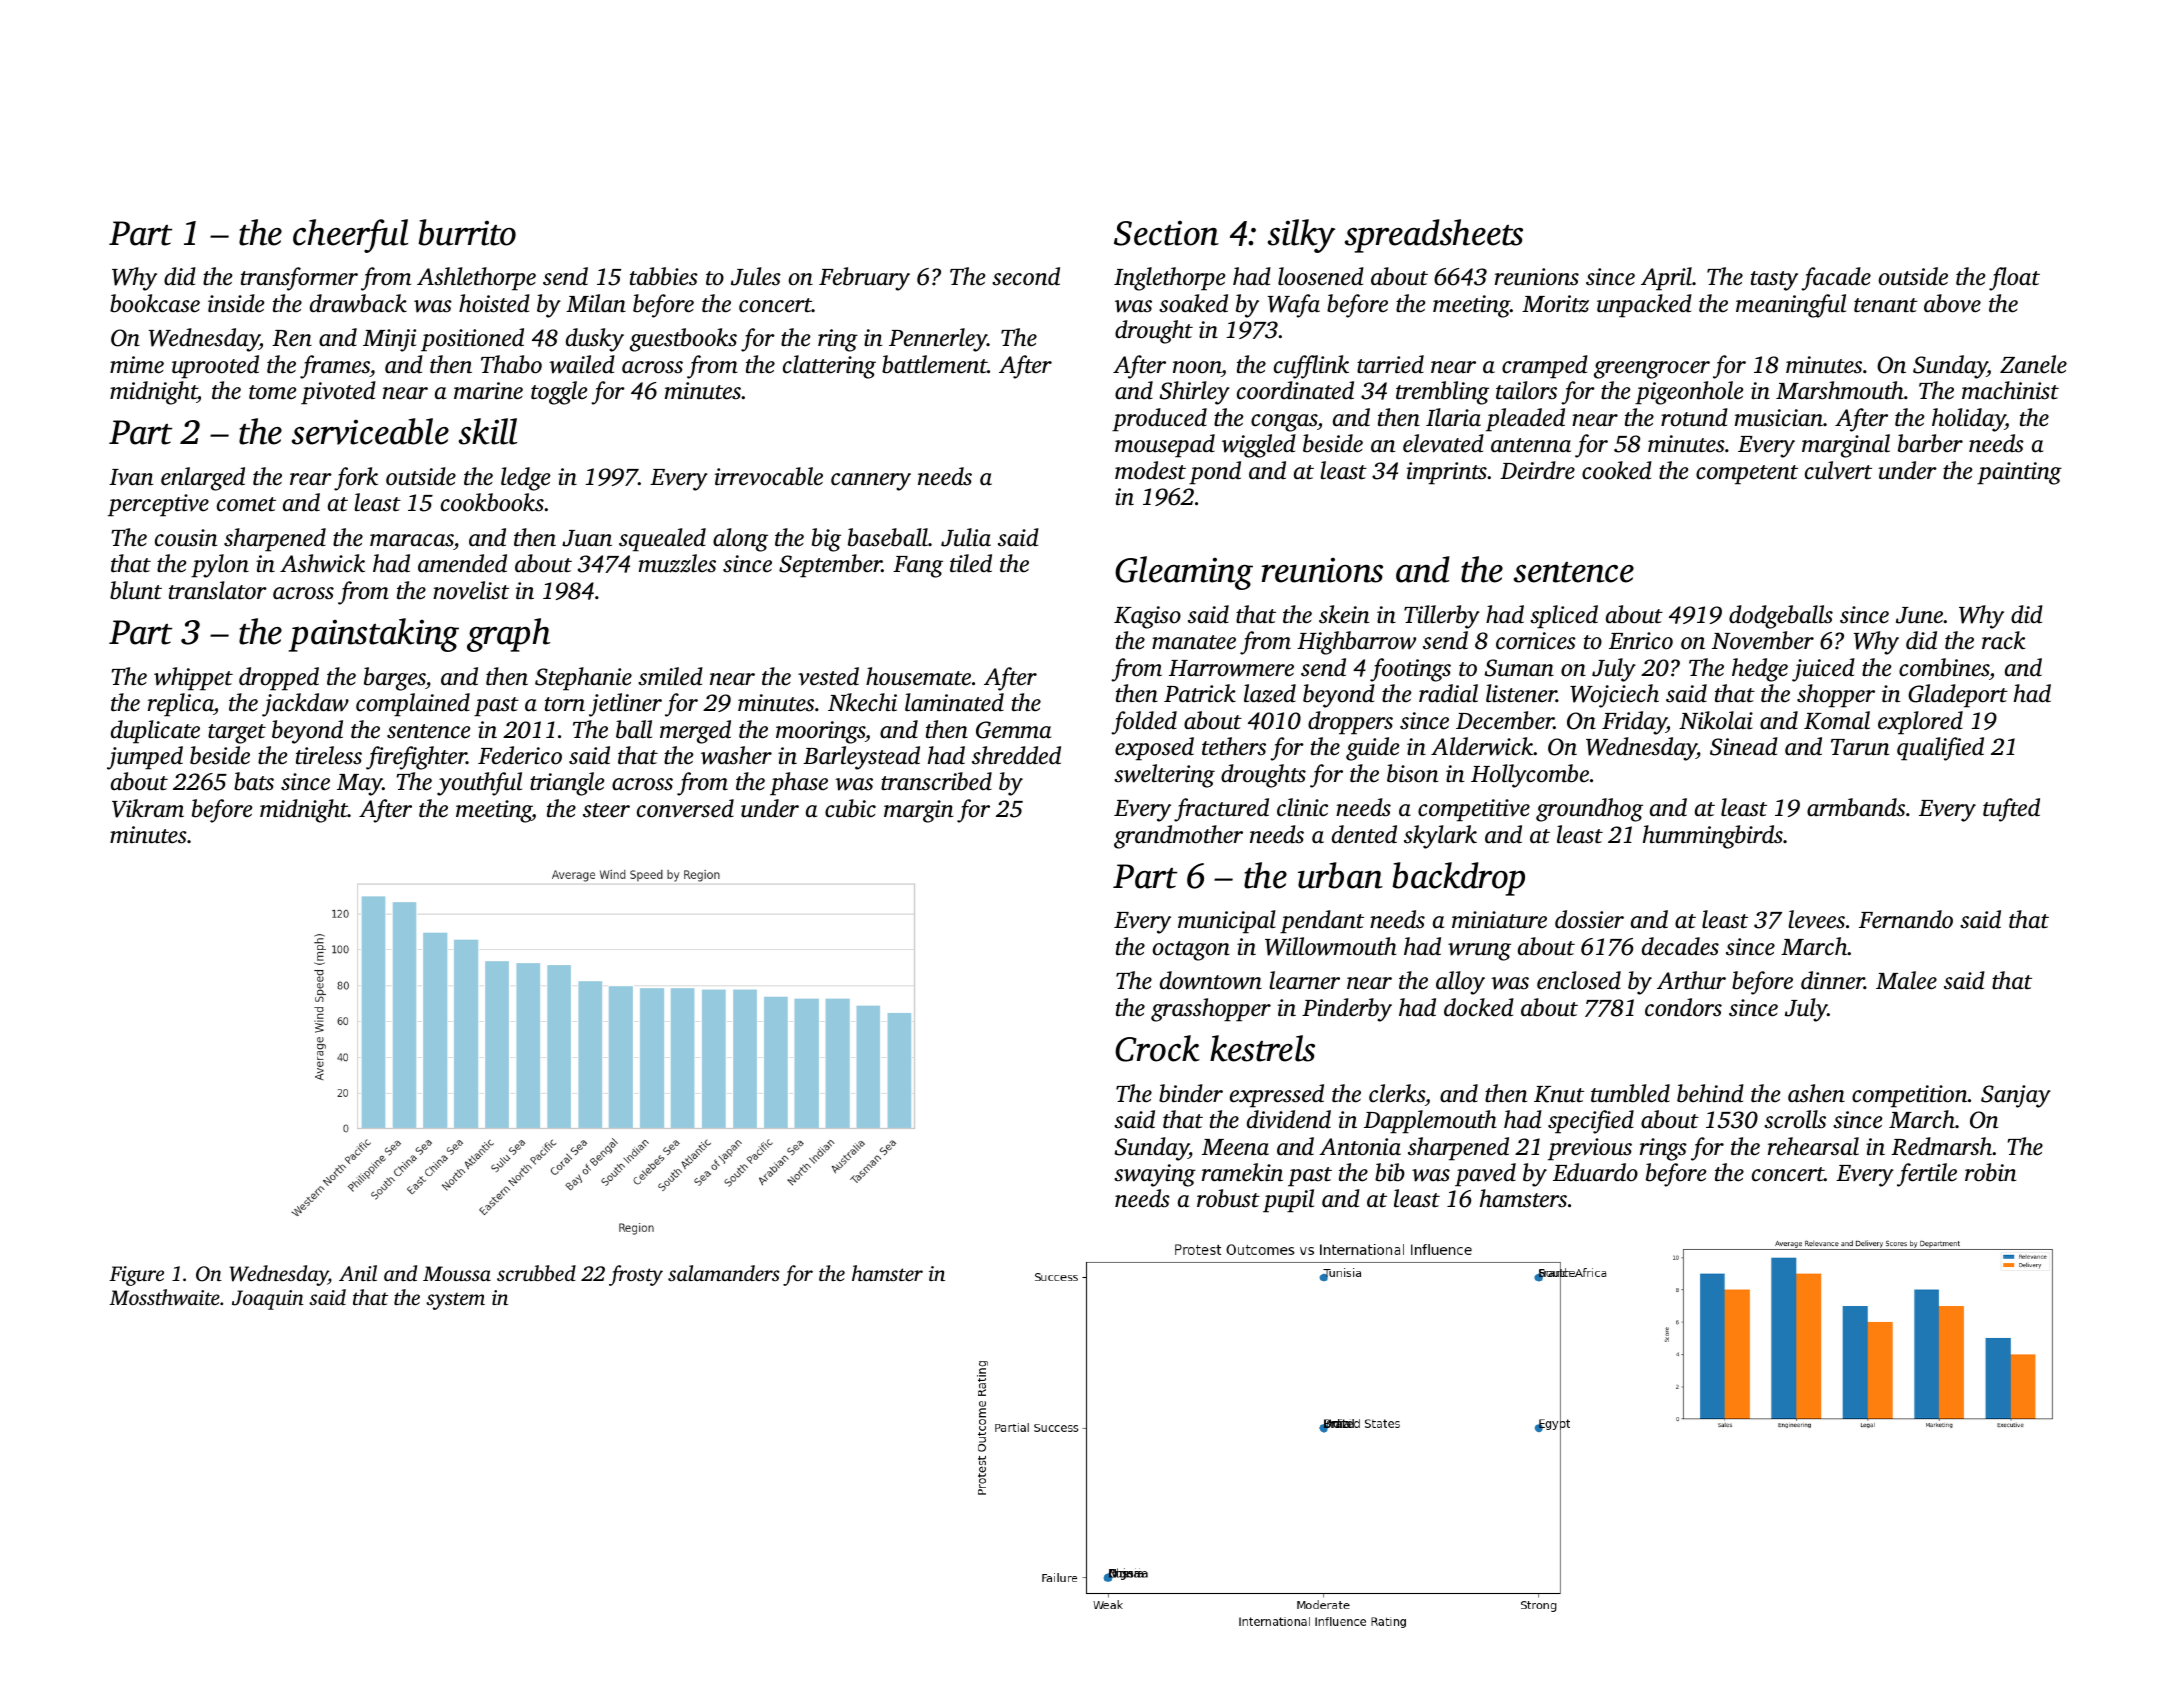 The height and width of the image is (1683, 2178). I want to click on downtown, so click(1211, 980).
